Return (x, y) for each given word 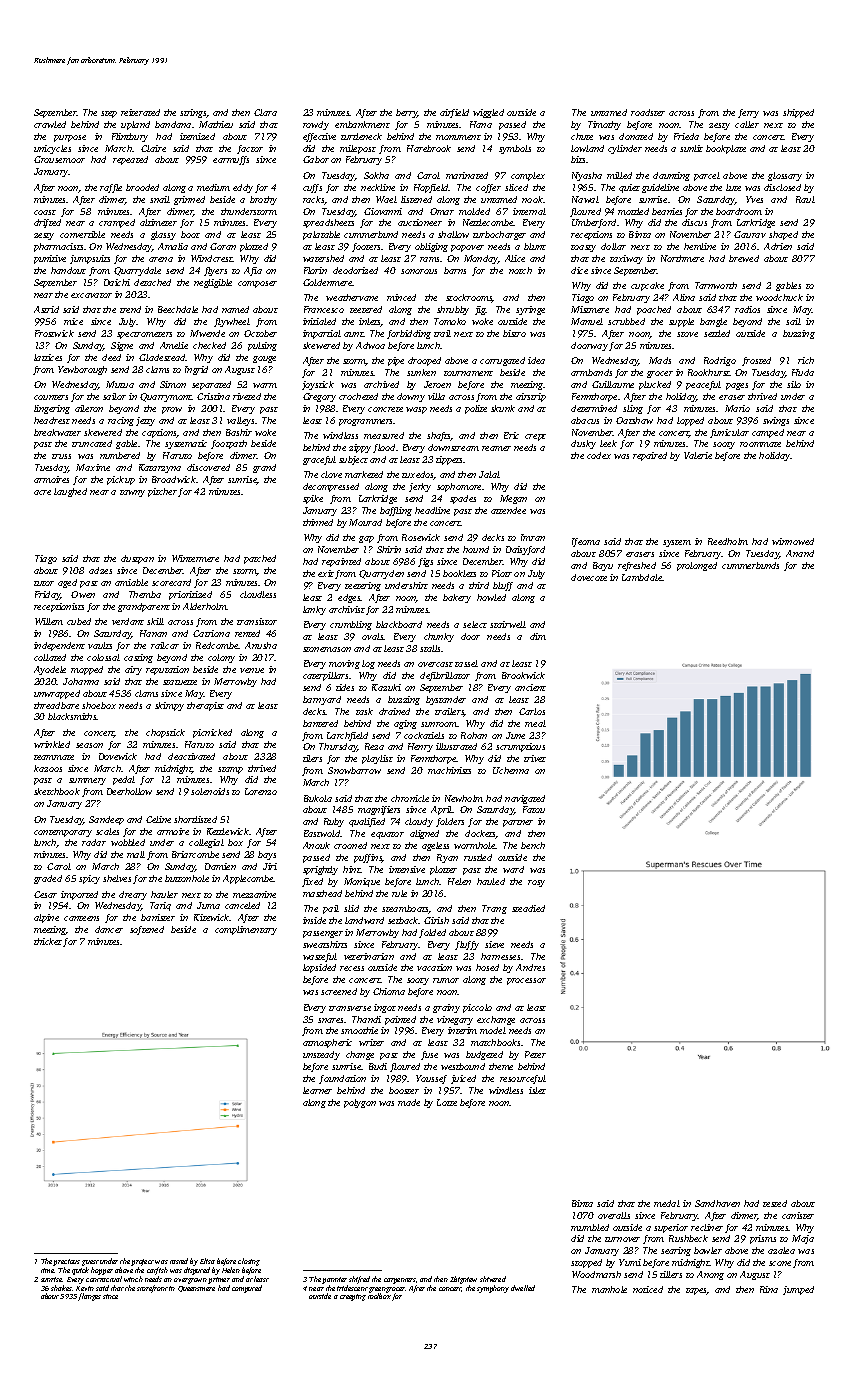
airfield (454, 113)
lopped (690, 421)
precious (66, 1262)
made (409, 1102)
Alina (684, 297)
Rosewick (421, 537)
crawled (50, 124)
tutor (44, 583)
